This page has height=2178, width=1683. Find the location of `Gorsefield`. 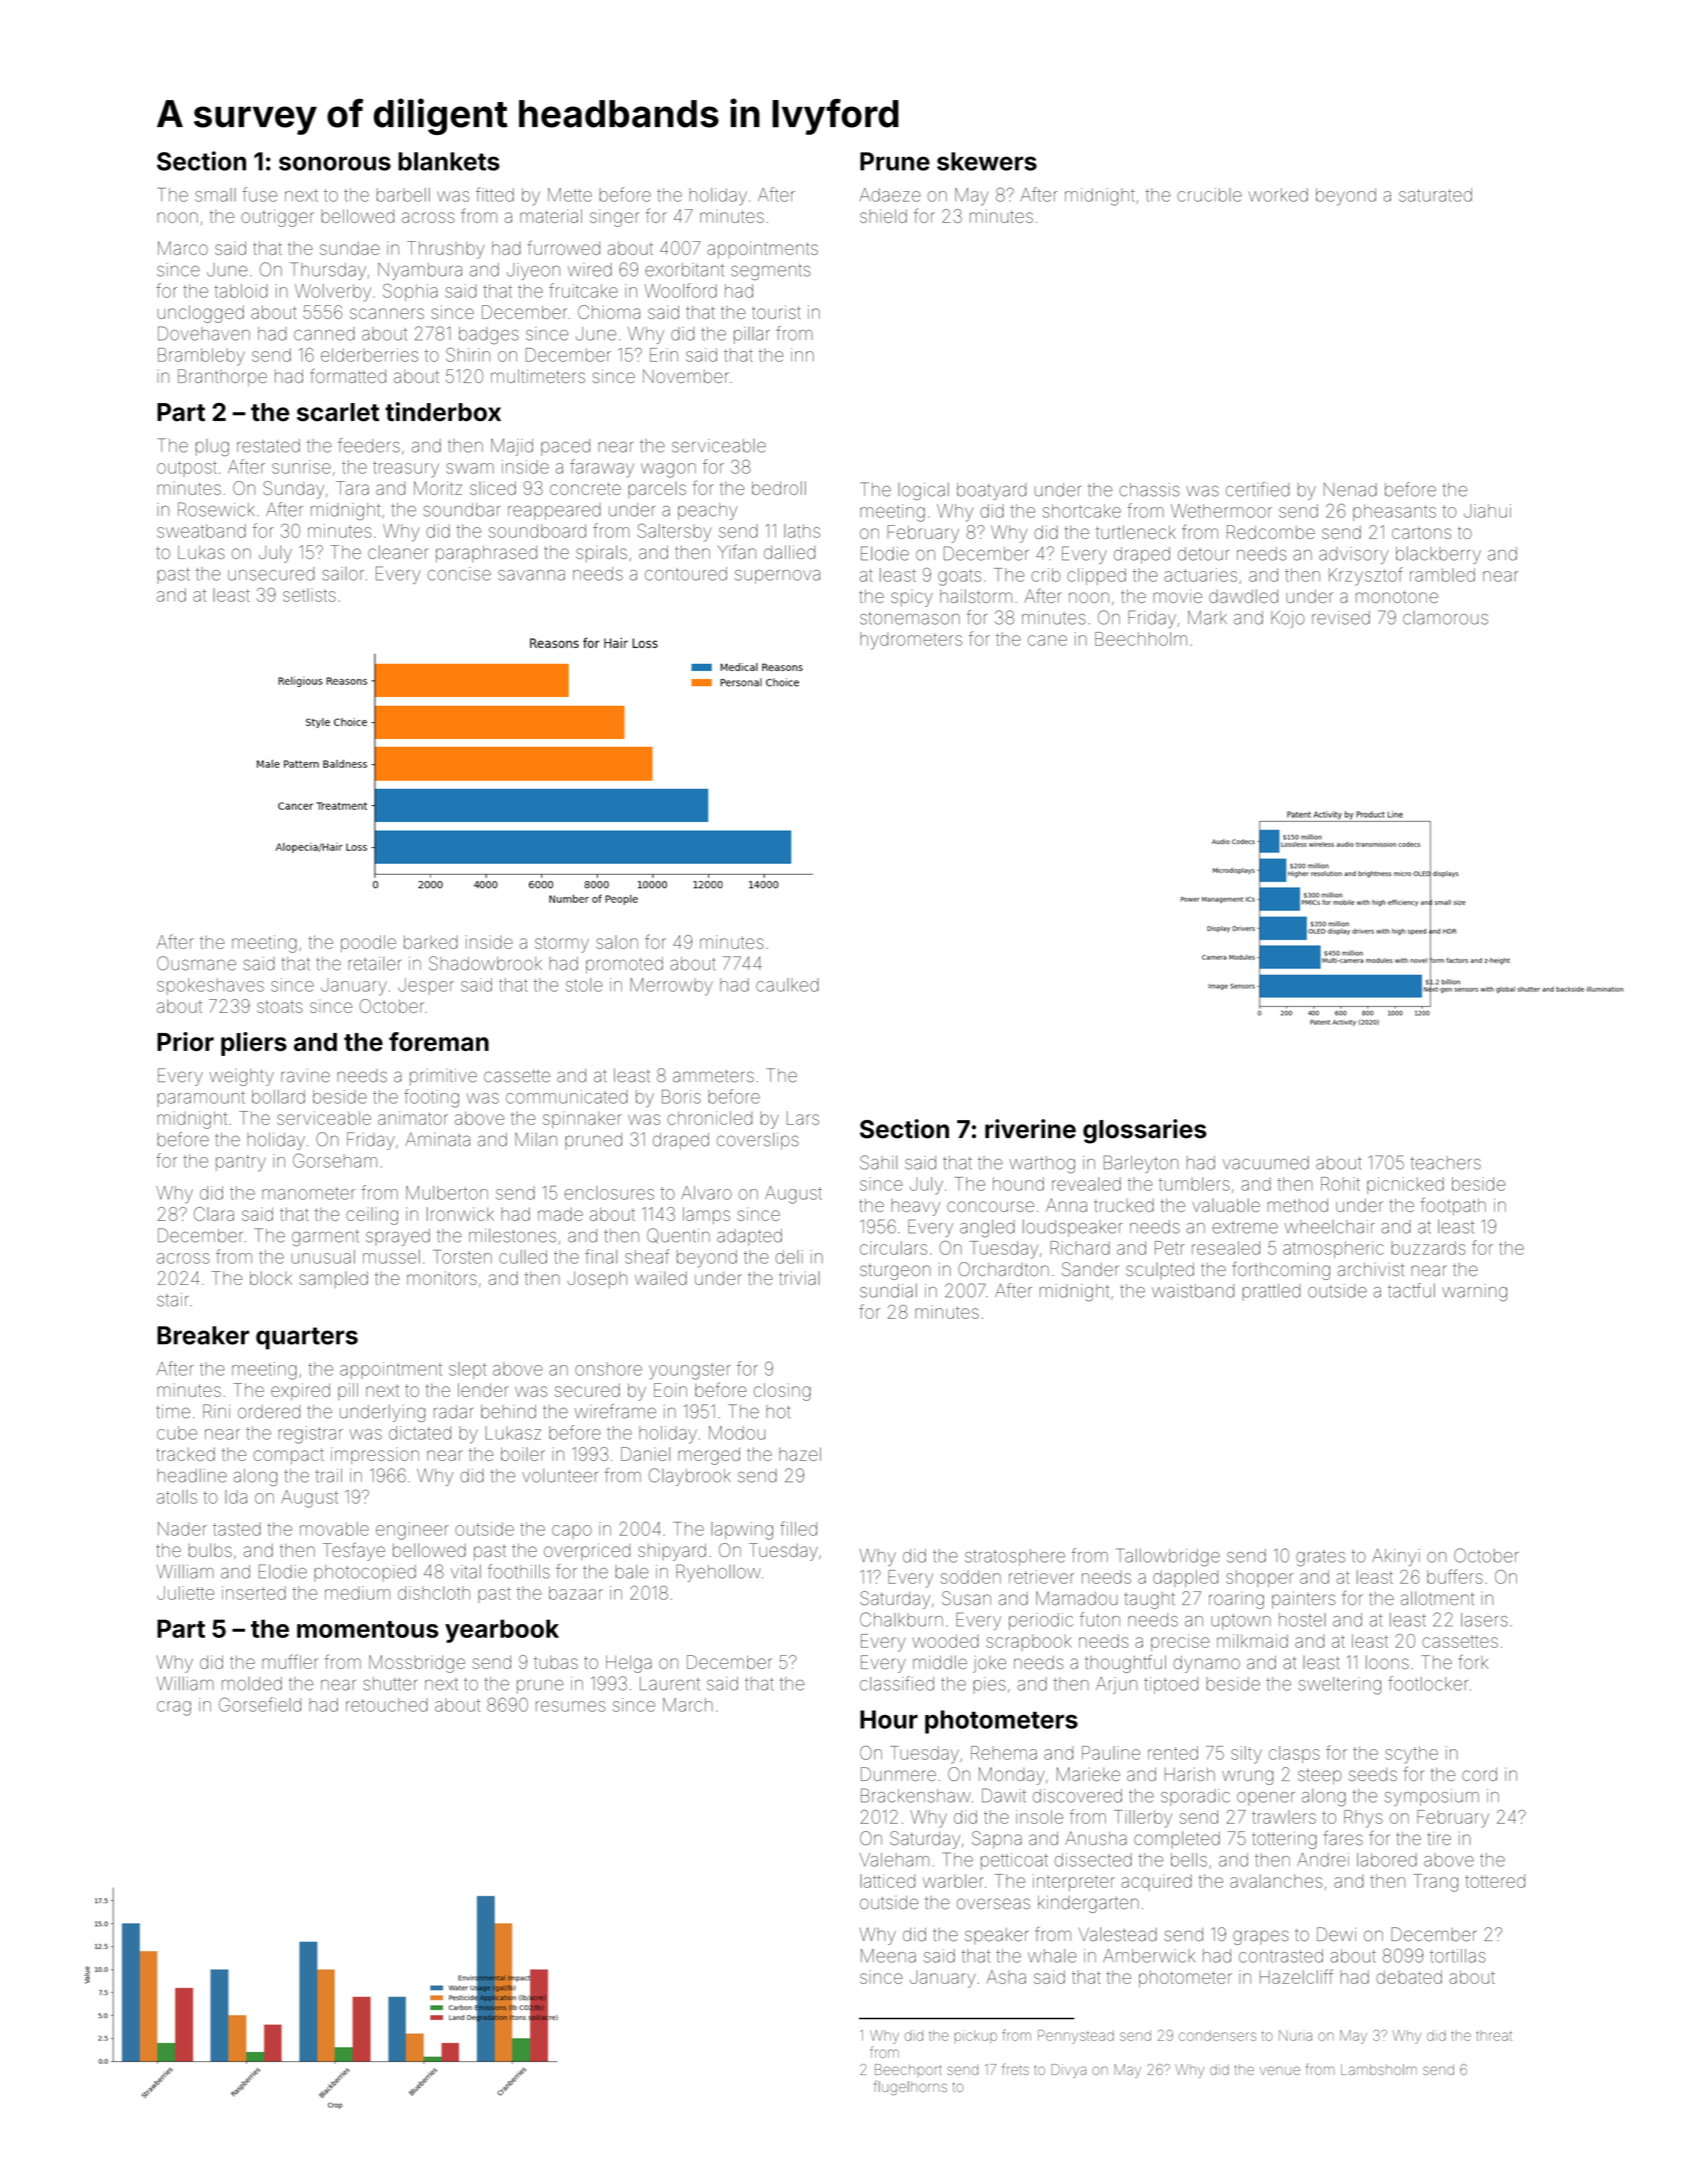

Gorsefield is located at coordinates (260, 1704).
